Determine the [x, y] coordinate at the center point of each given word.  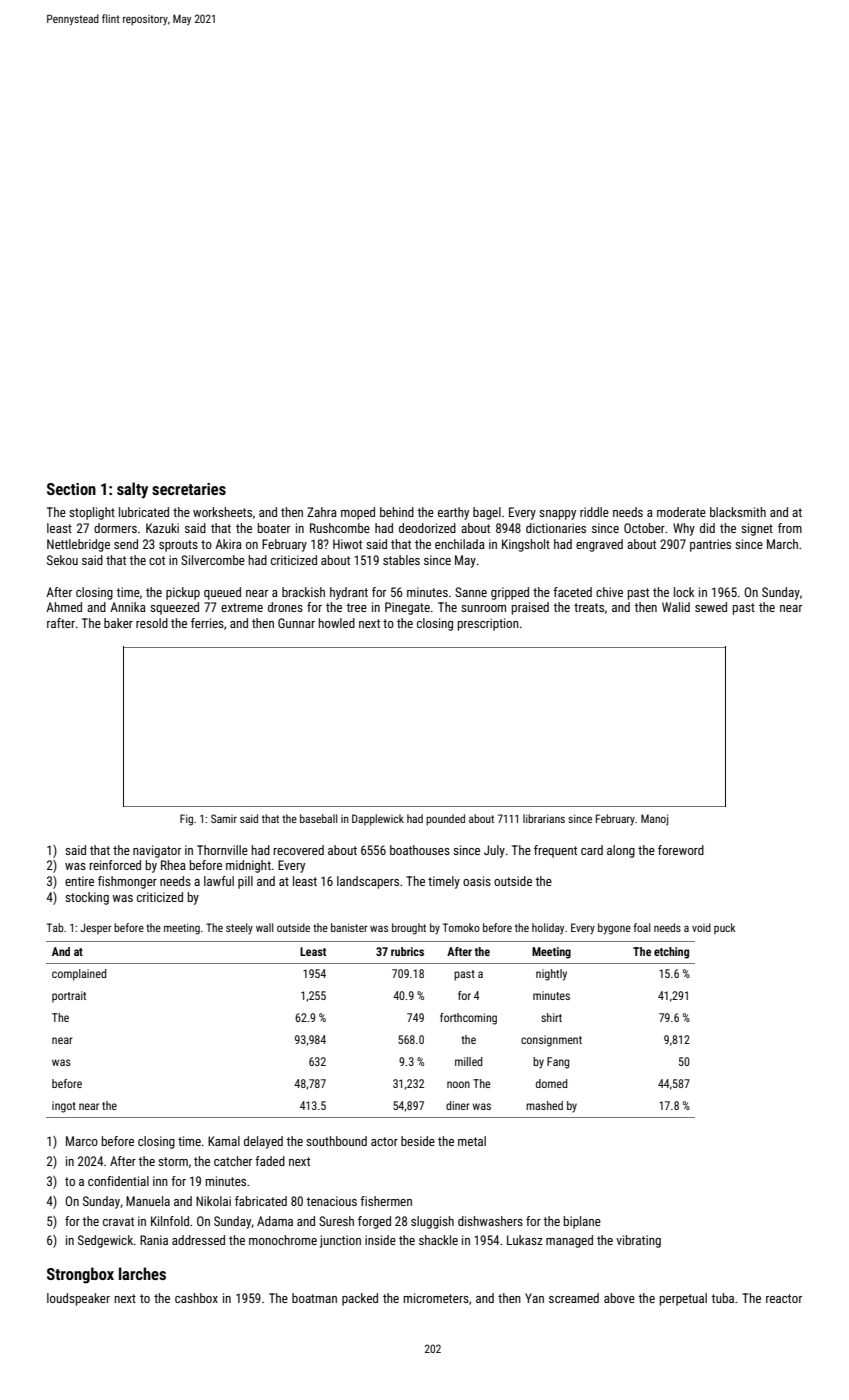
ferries [207, 623]
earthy [453, 513]
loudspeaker [78, 1299]
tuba [722, 1298]
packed [360, 1299]
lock [684, 592]
